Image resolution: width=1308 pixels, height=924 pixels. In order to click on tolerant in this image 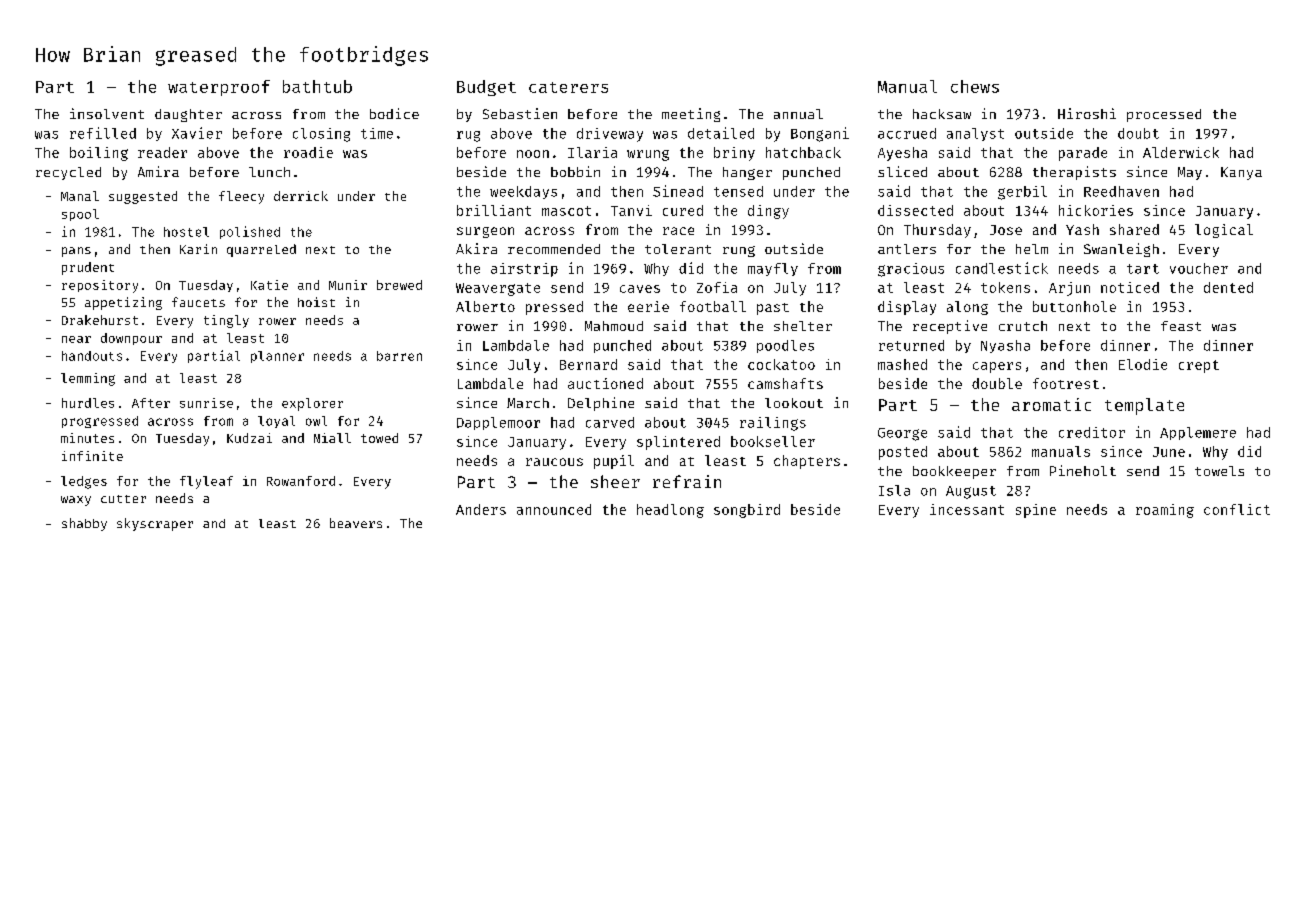, I will do `click(678, 249)`.
